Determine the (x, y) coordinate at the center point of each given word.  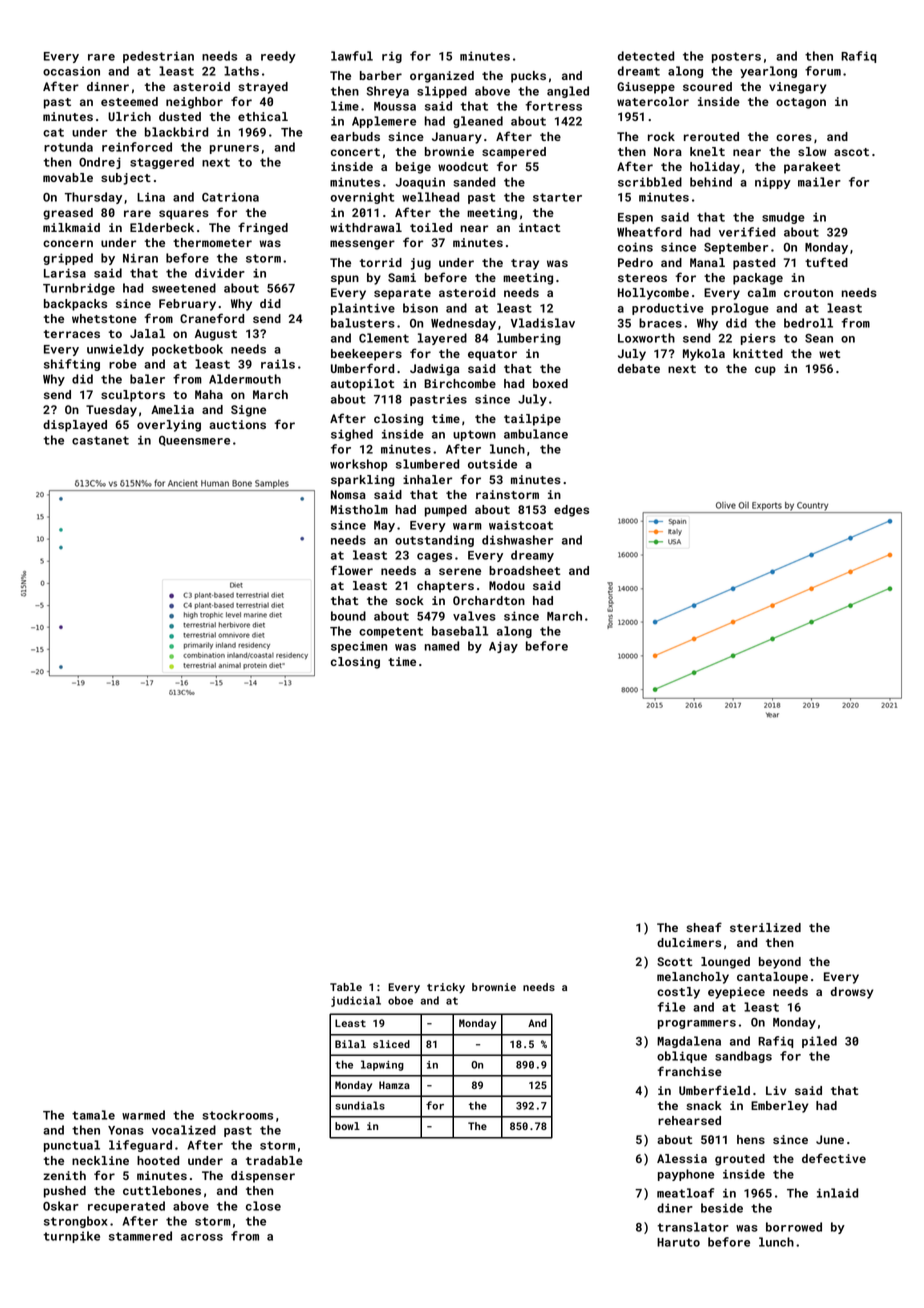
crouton (808, 293)
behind (711, 182)
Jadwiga (434, 370)
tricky (446, 988)
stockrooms (238, 1115)
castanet (100, 440)
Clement (384, 338)
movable (68, 177)
